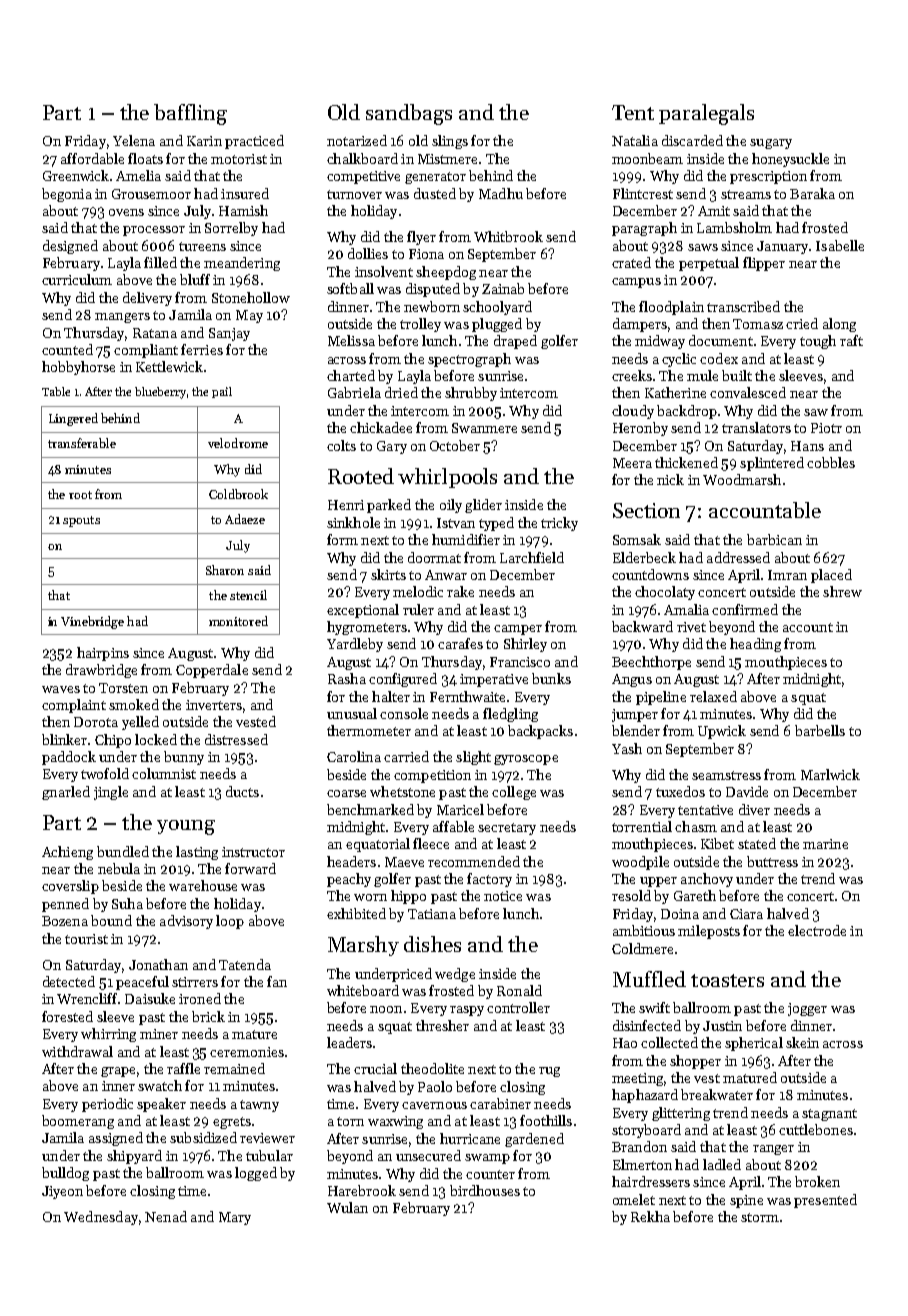  What do you see at coordinates (825, 844) in the page?
I see `marine` at bounding box center [825, 844].
